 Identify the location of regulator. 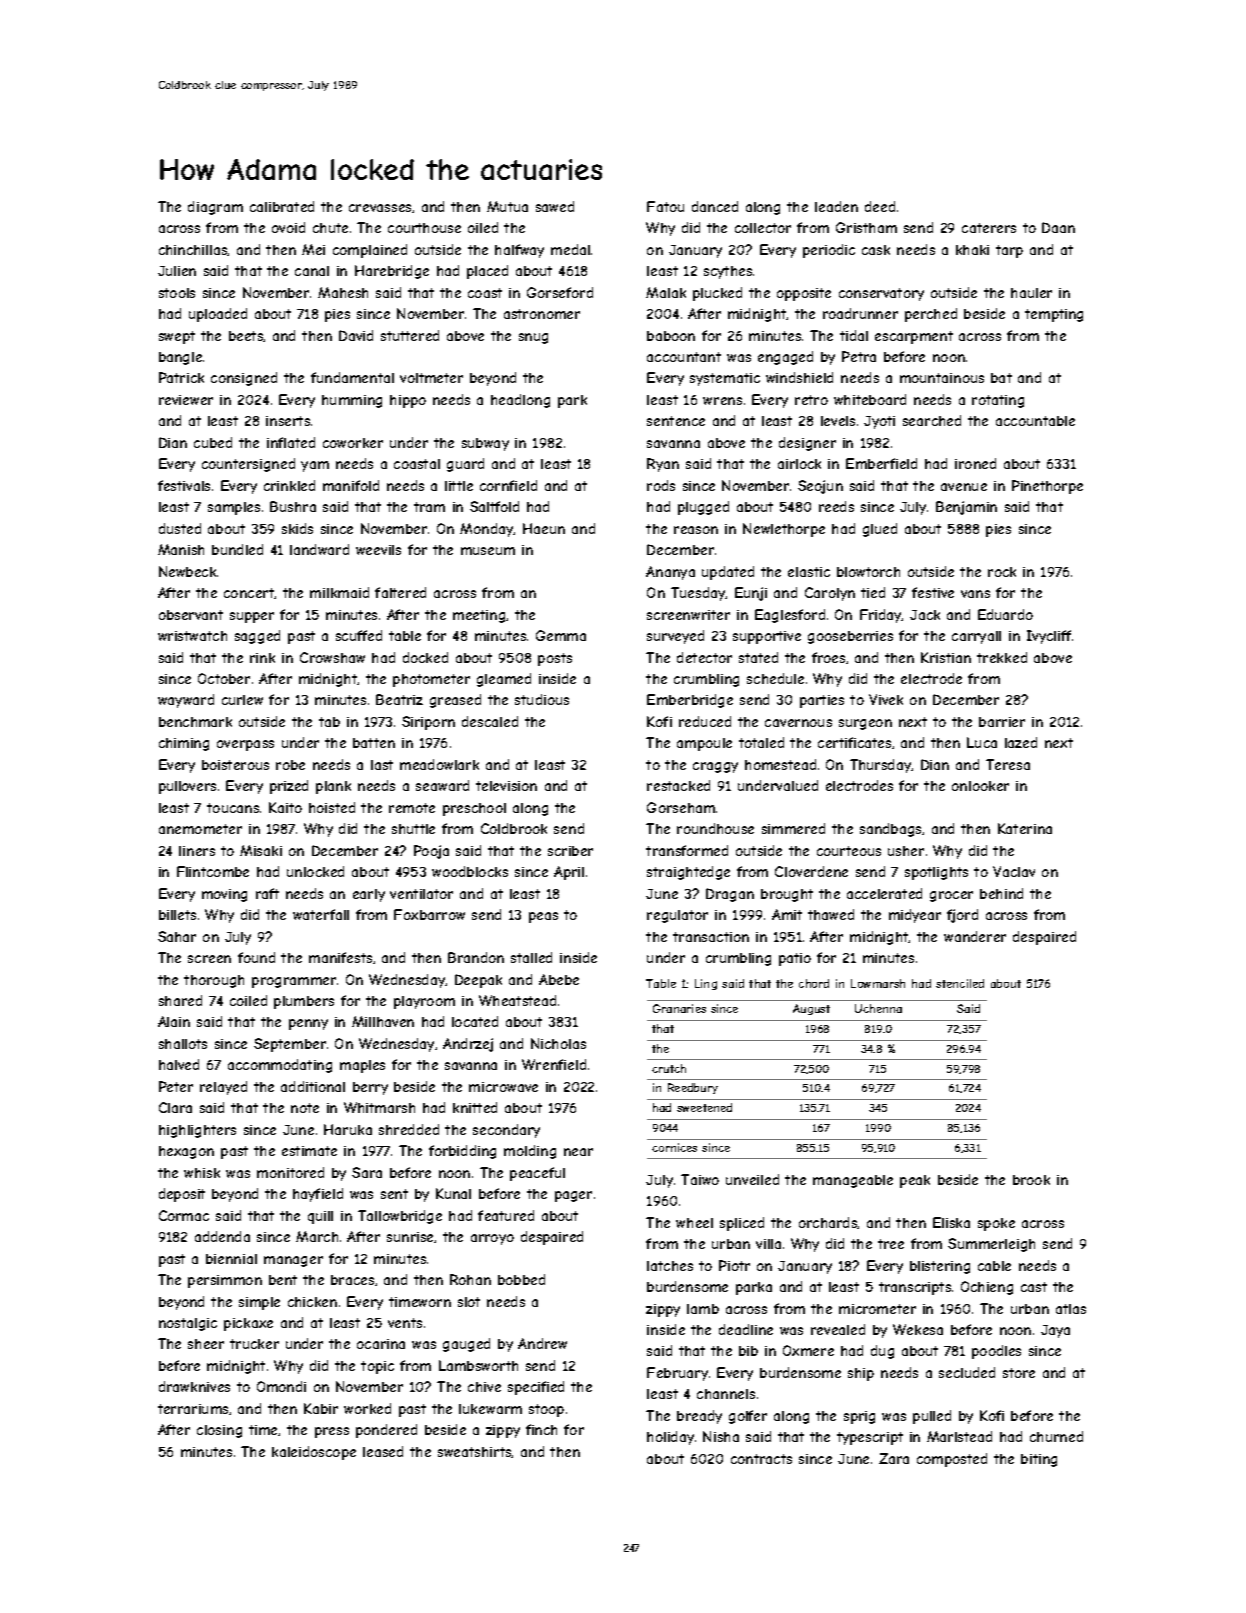
(677, 916).
